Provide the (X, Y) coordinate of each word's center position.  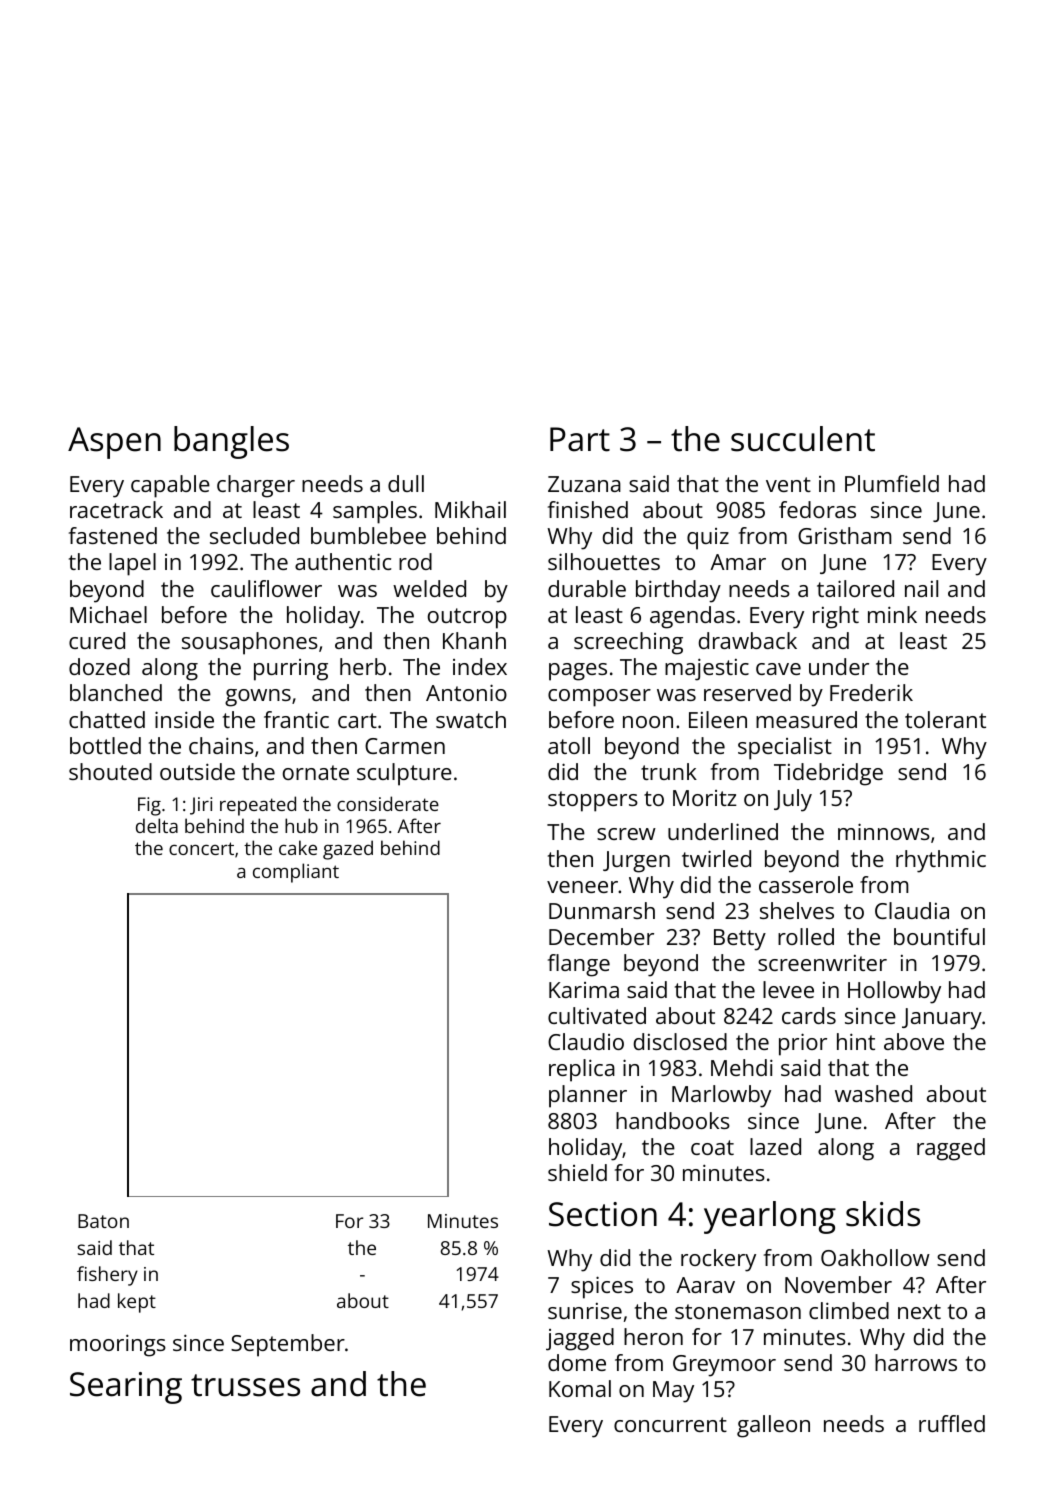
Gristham (845, 535)
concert (201, 848)
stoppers (593, 801)
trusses (245, 1385)
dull (406, 483)
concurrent (670, 1424)
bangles (231, 442)
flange (579, 965)
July (793, 800)
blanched (116, 692)
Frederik (871, 692)
